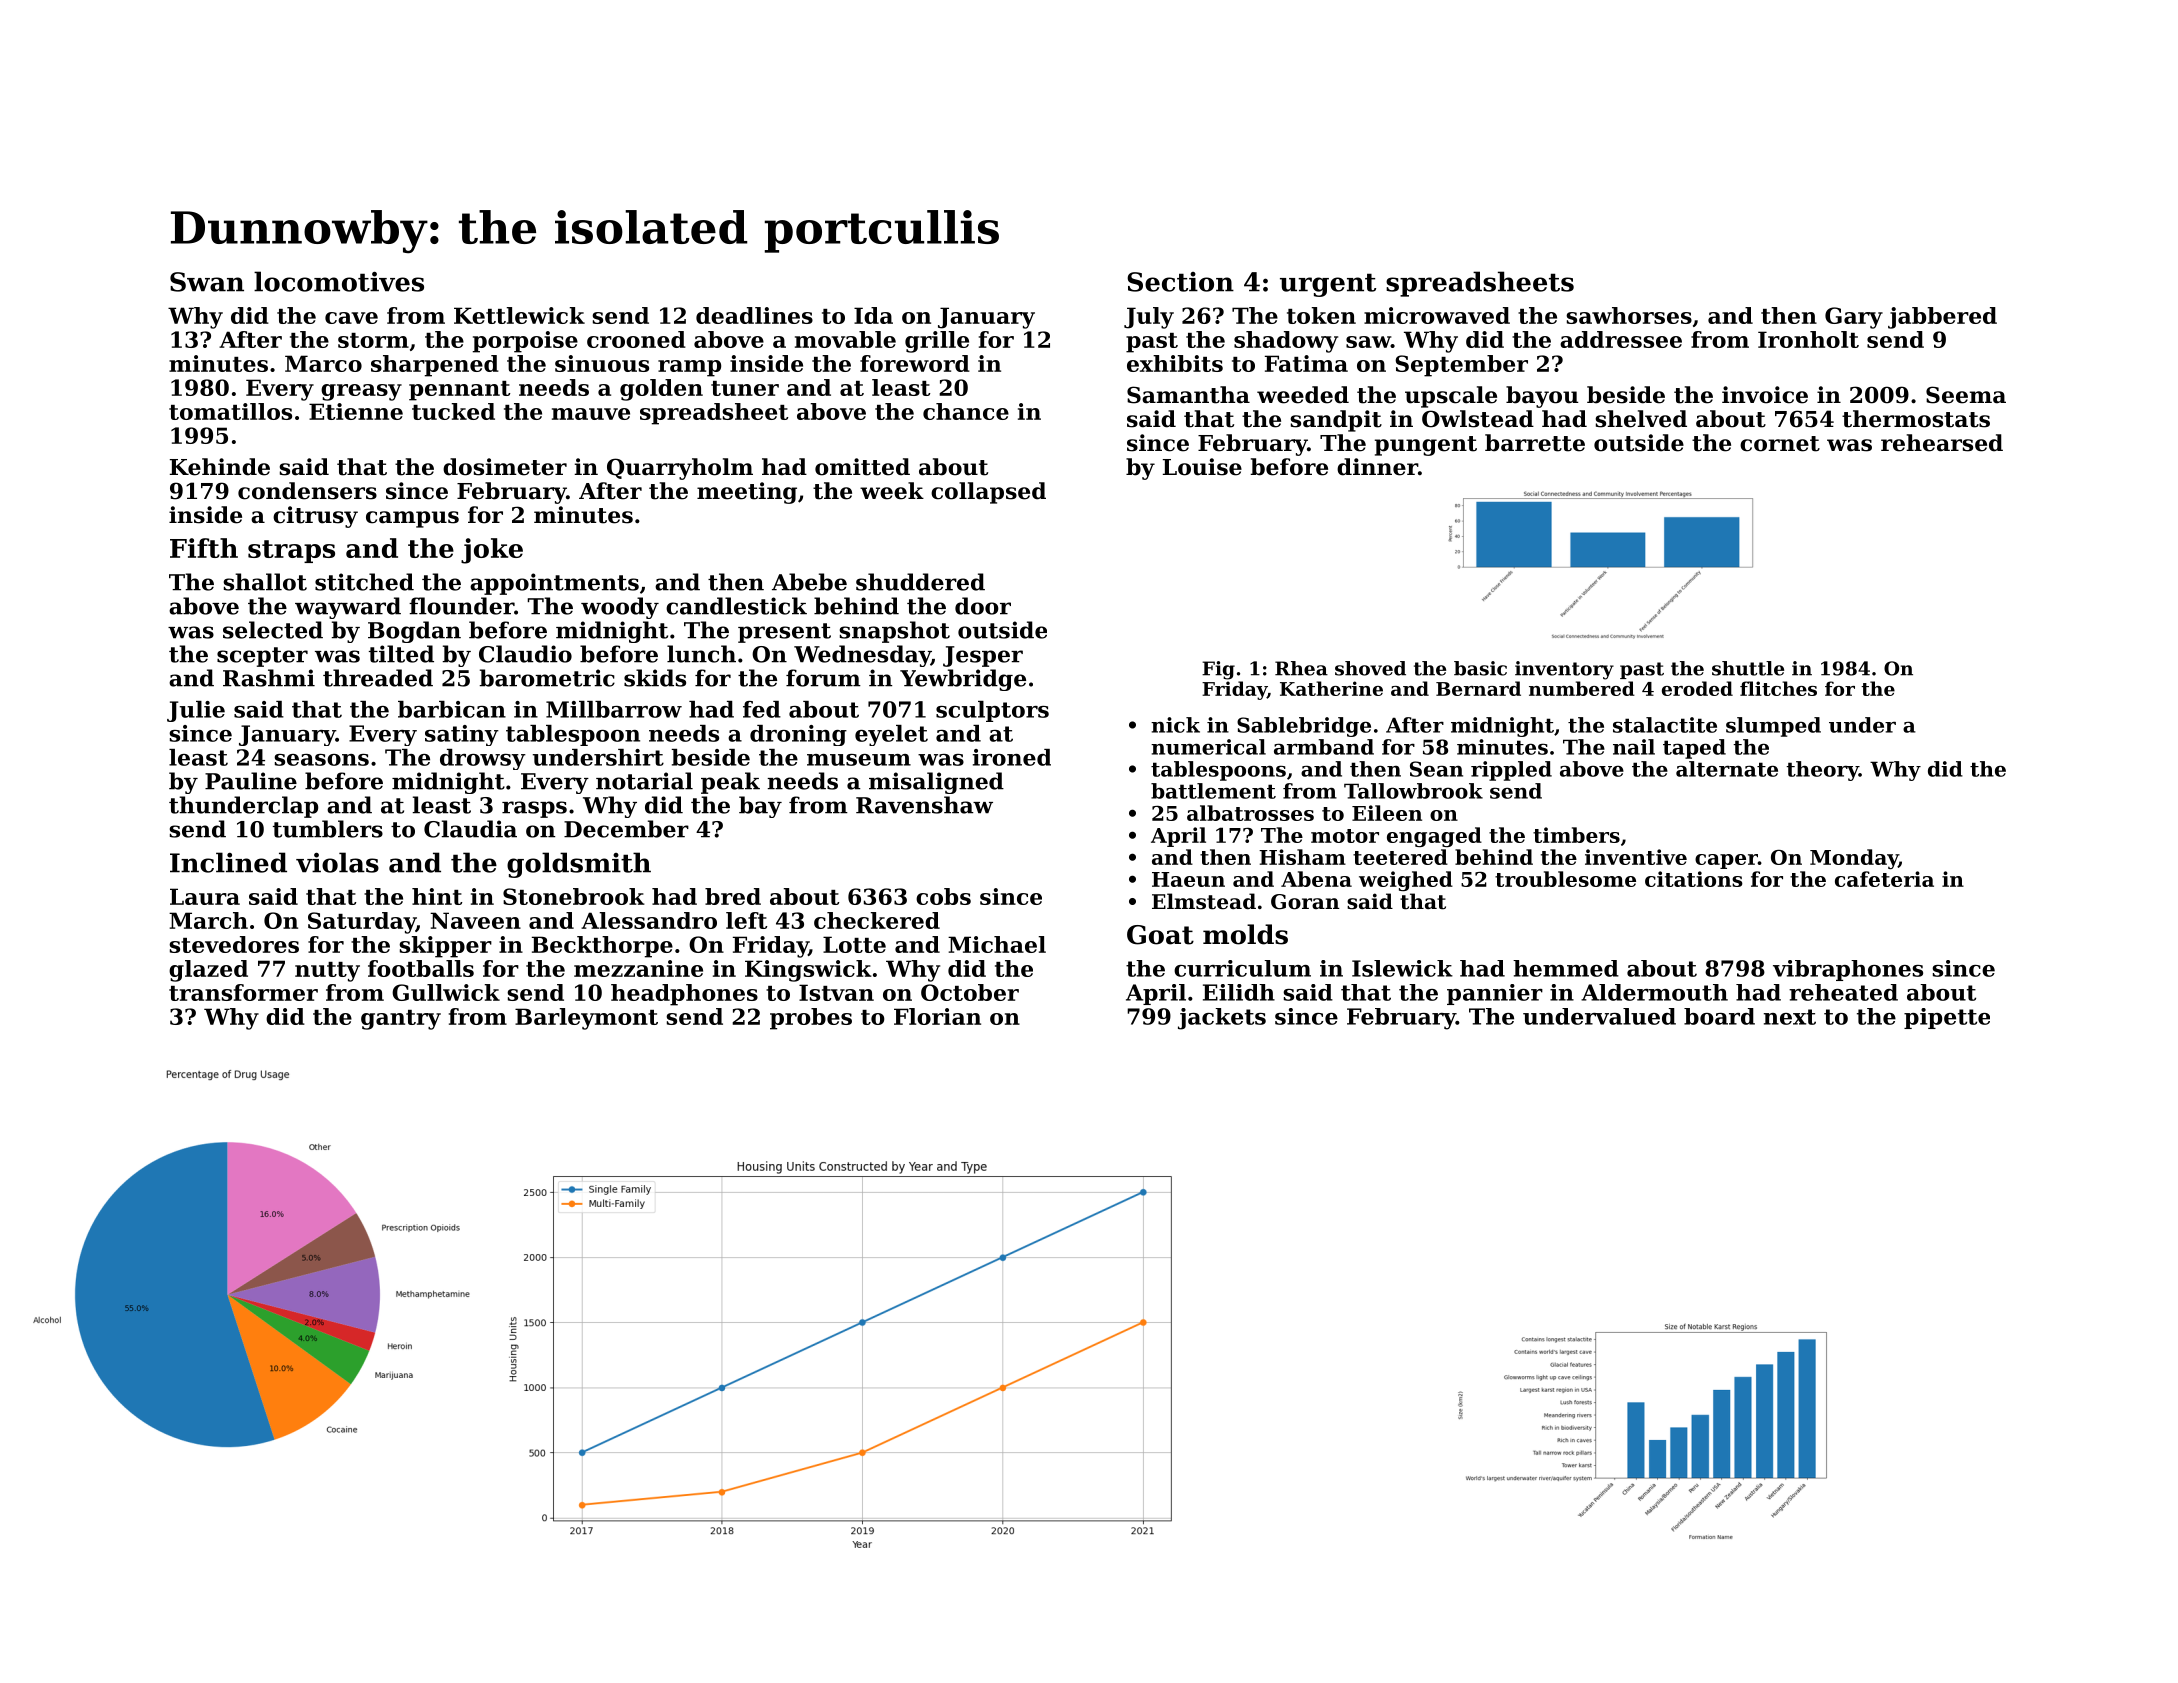 This screenshot has width=2178, height=1683. Describe the element at coordinates (1436, 769) in the screenshot. I see `Sean` at that location.
